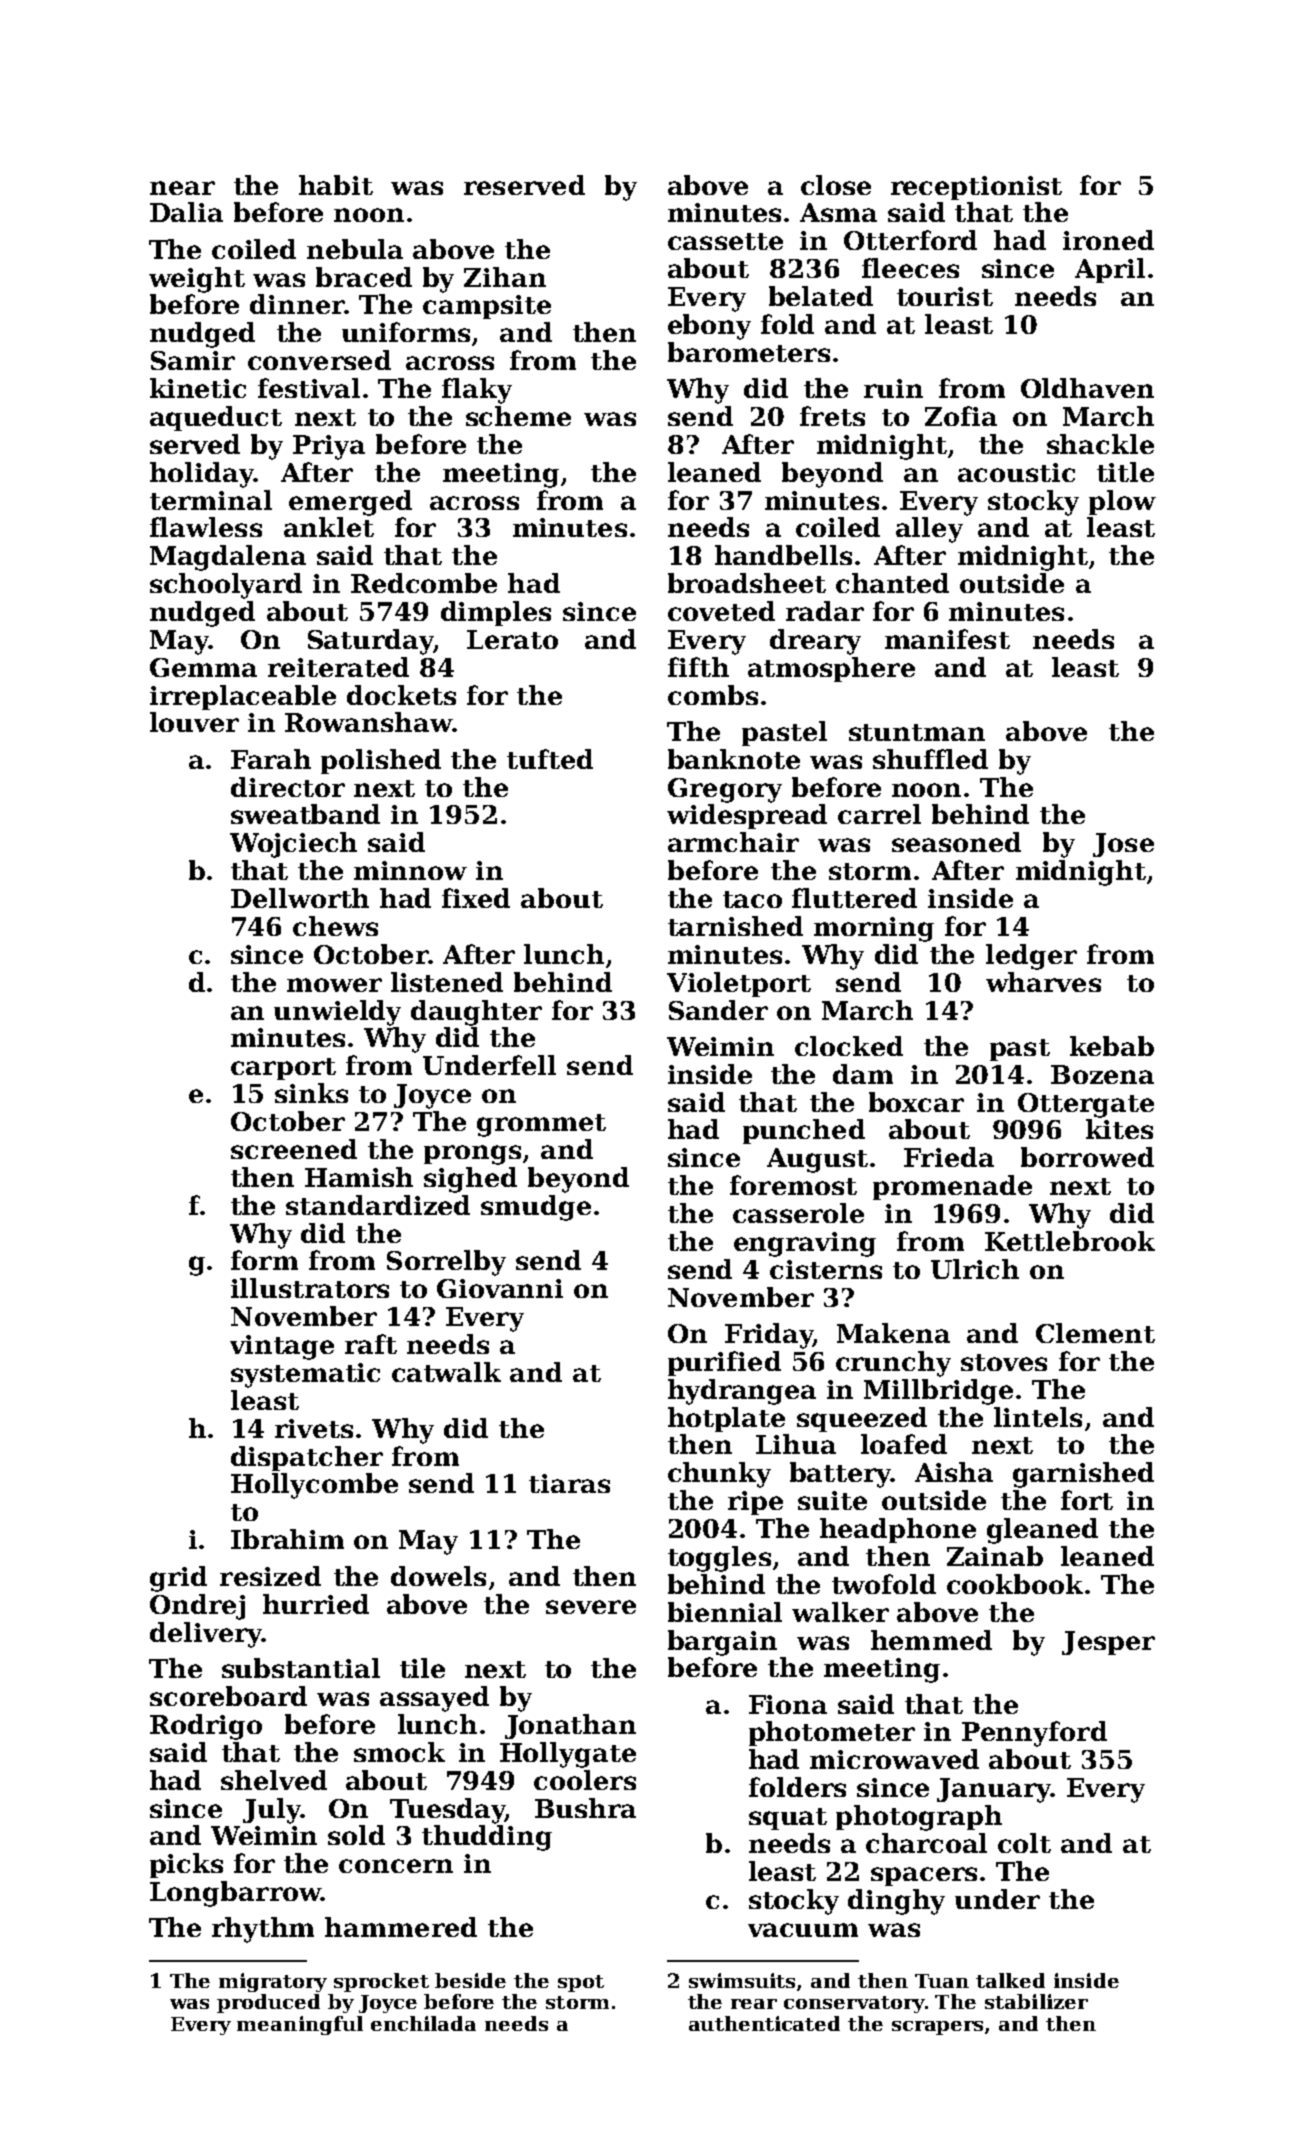  Describe the element at coordinates (976, 188) in the screenshot. I see `receptionist` at that location.
